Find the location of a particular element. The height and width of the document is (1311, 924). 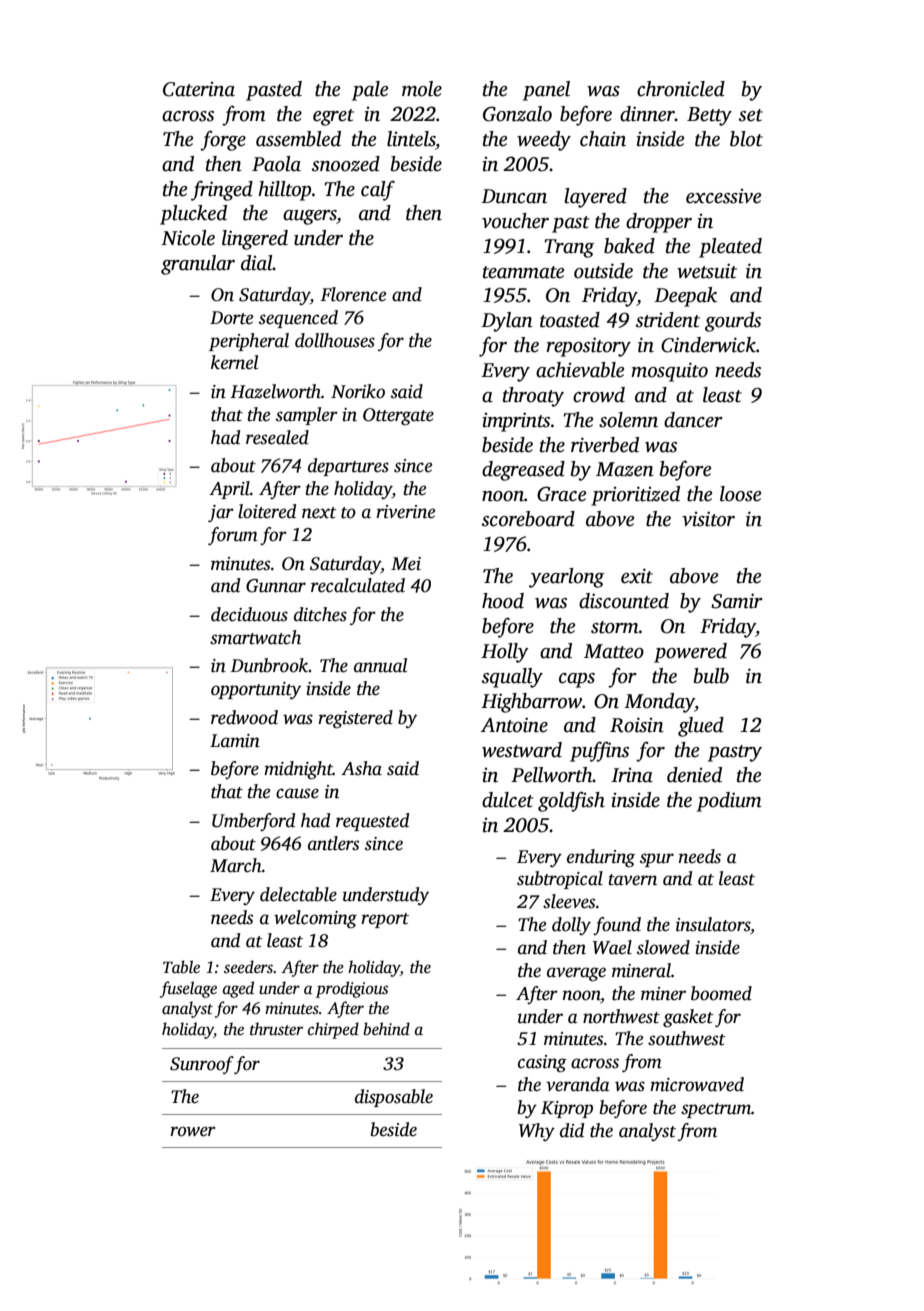

insulators is located at coordinates (713, 924).
